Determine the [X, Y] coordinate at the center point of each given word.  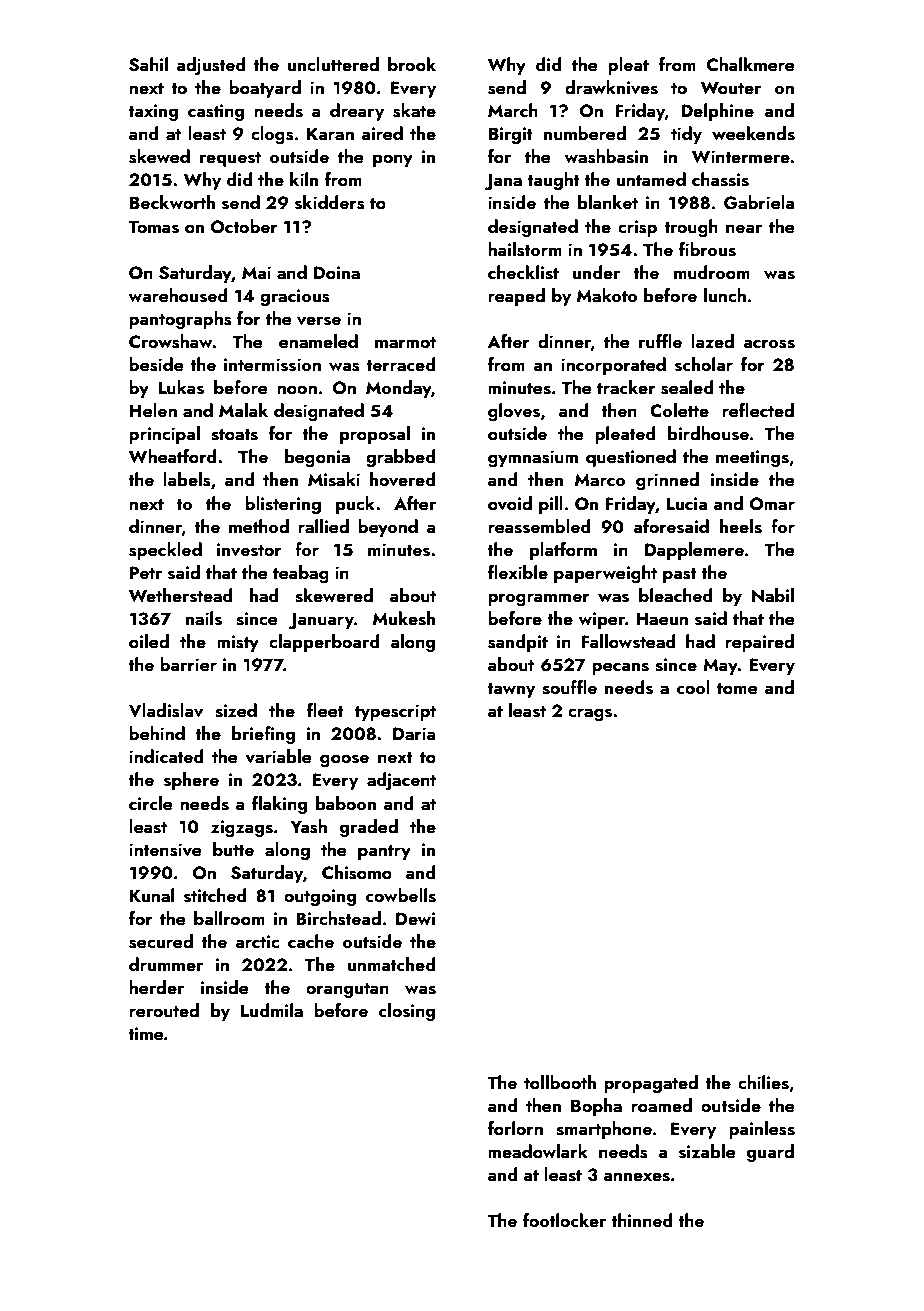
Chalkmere [750, 64]
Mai [256, 272]
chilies [763, 1082]
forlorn [515, 1128]
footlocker [564, 1220]
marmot [405, 342]
